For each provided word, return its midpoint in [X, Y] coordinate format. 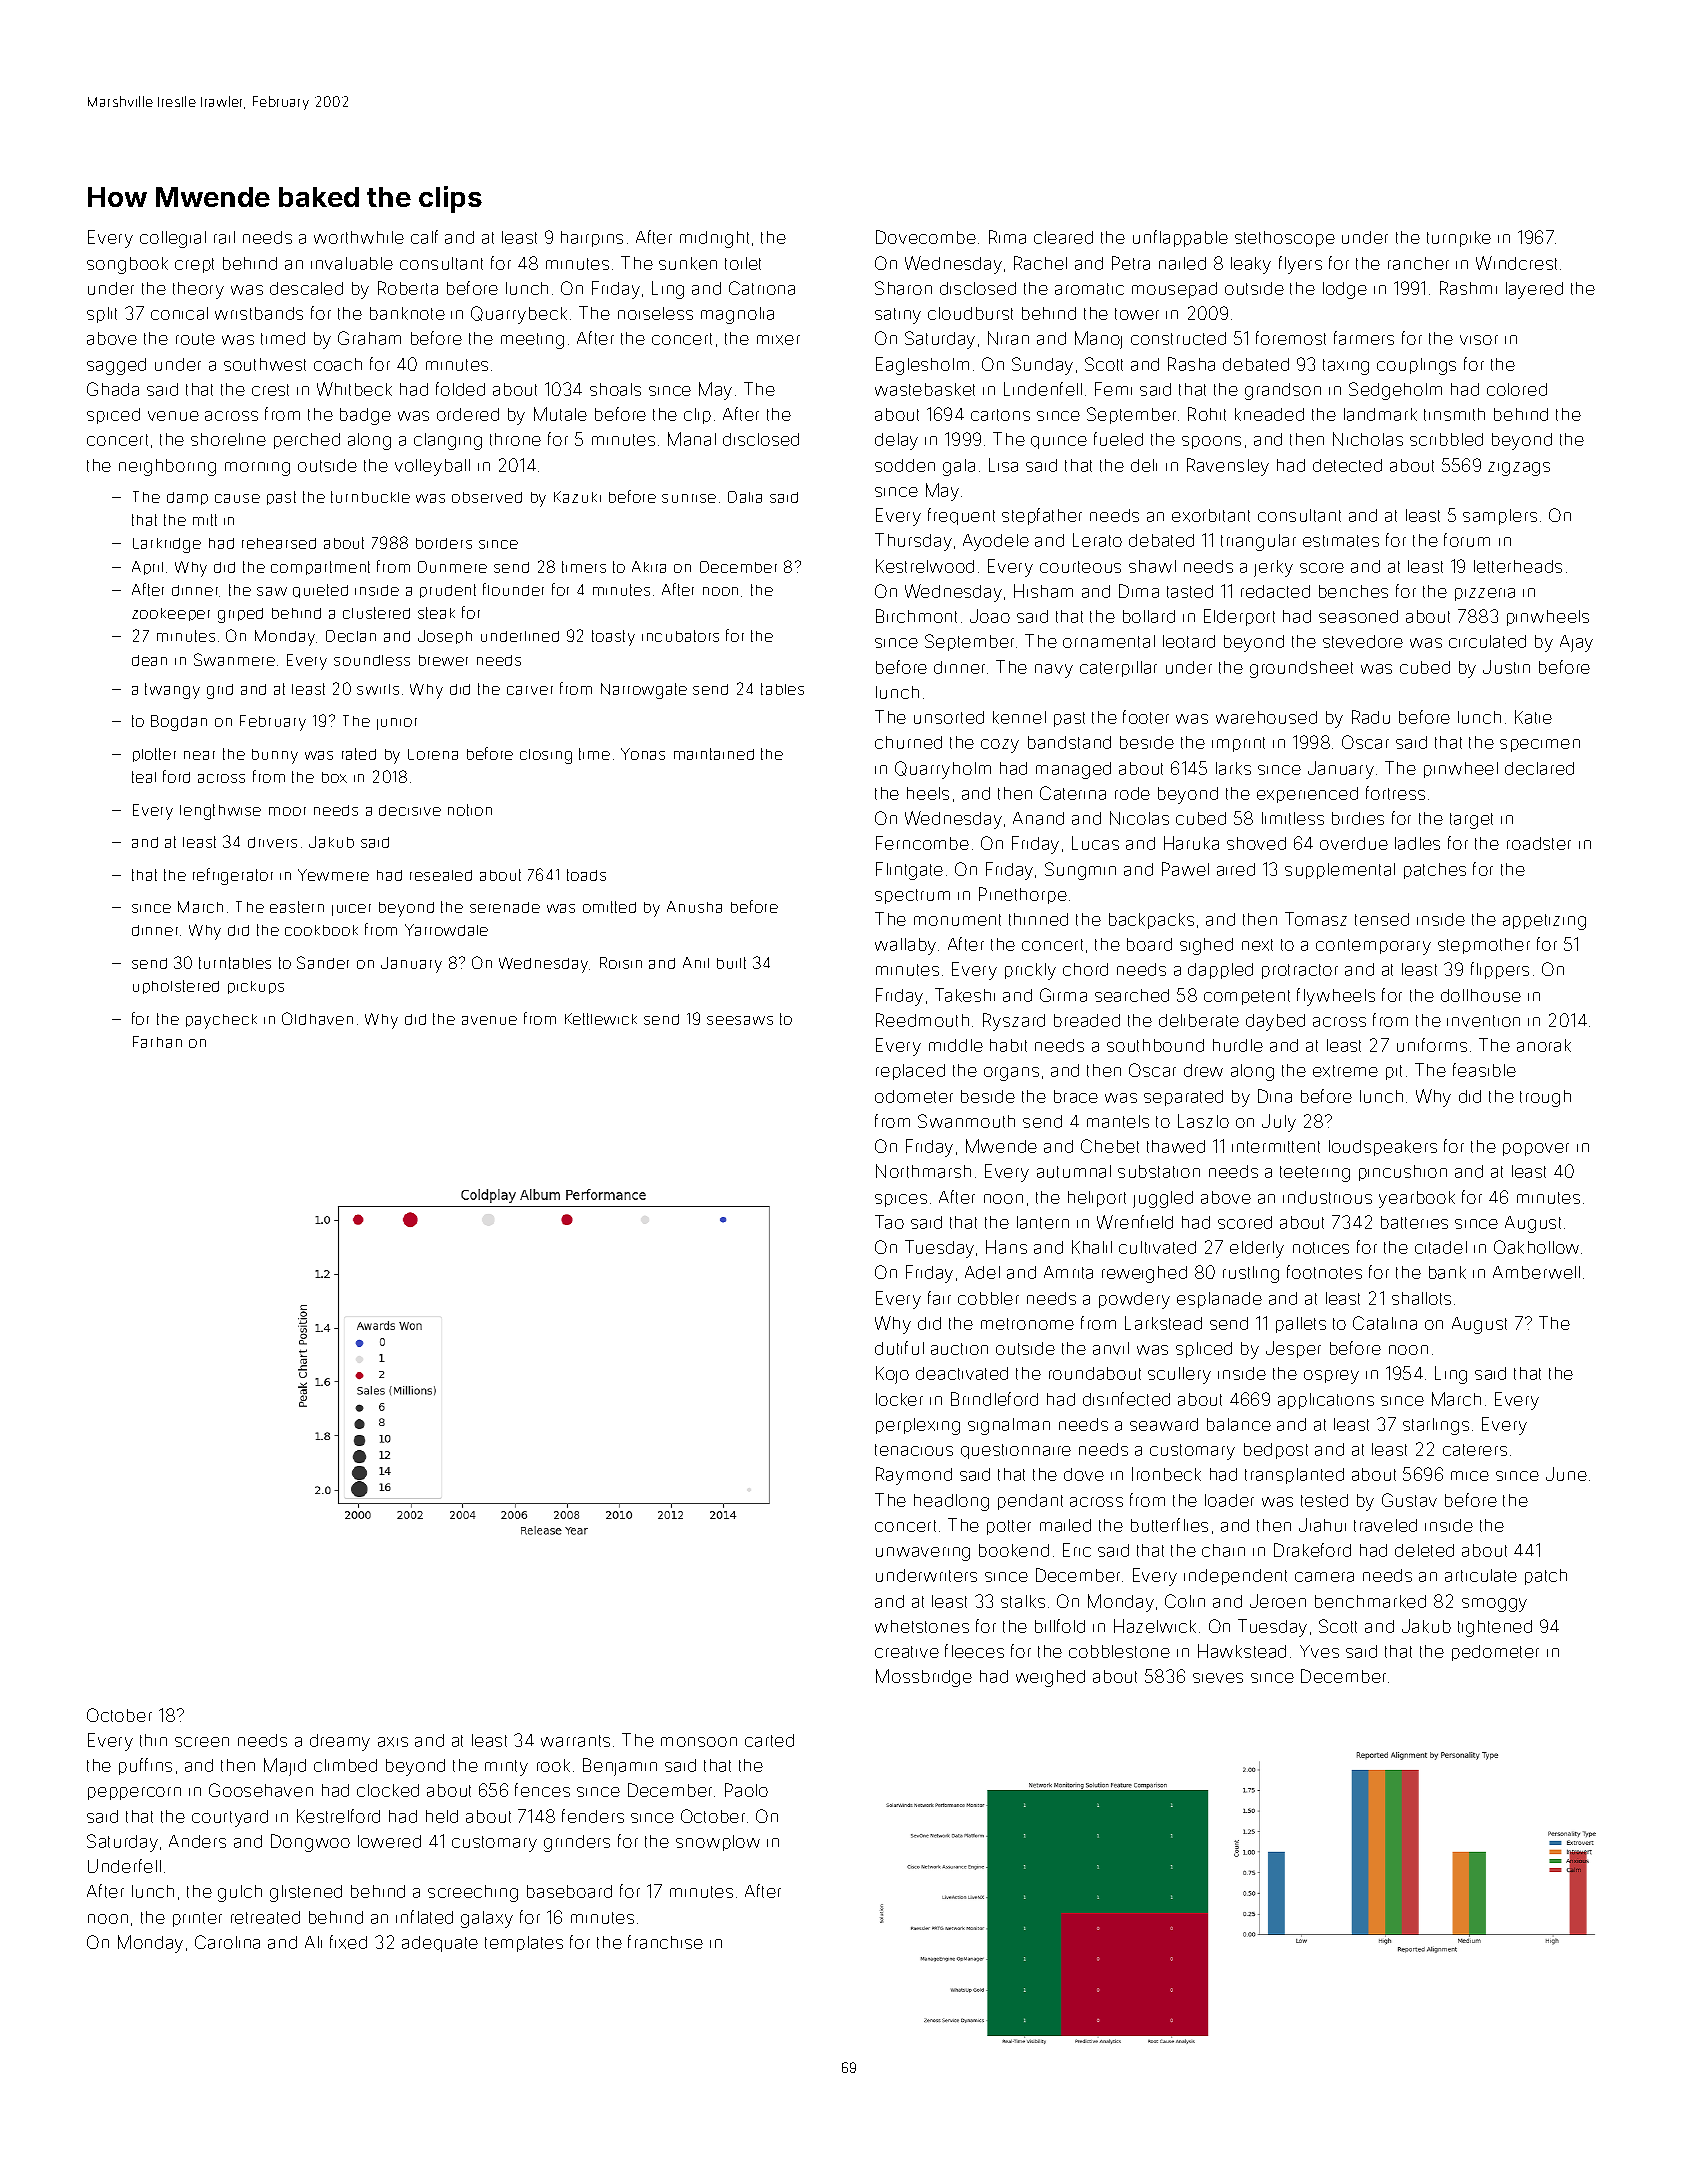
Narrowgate [644, 691]
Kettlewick [601, 1019]
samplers [1500, 517]
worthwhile [359, 237]
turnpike [1459, 239]
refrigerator [233, 876]
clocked [388, 1790]
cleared [1063, 237]
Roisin [621, 963]
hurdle [1238, 1045]
